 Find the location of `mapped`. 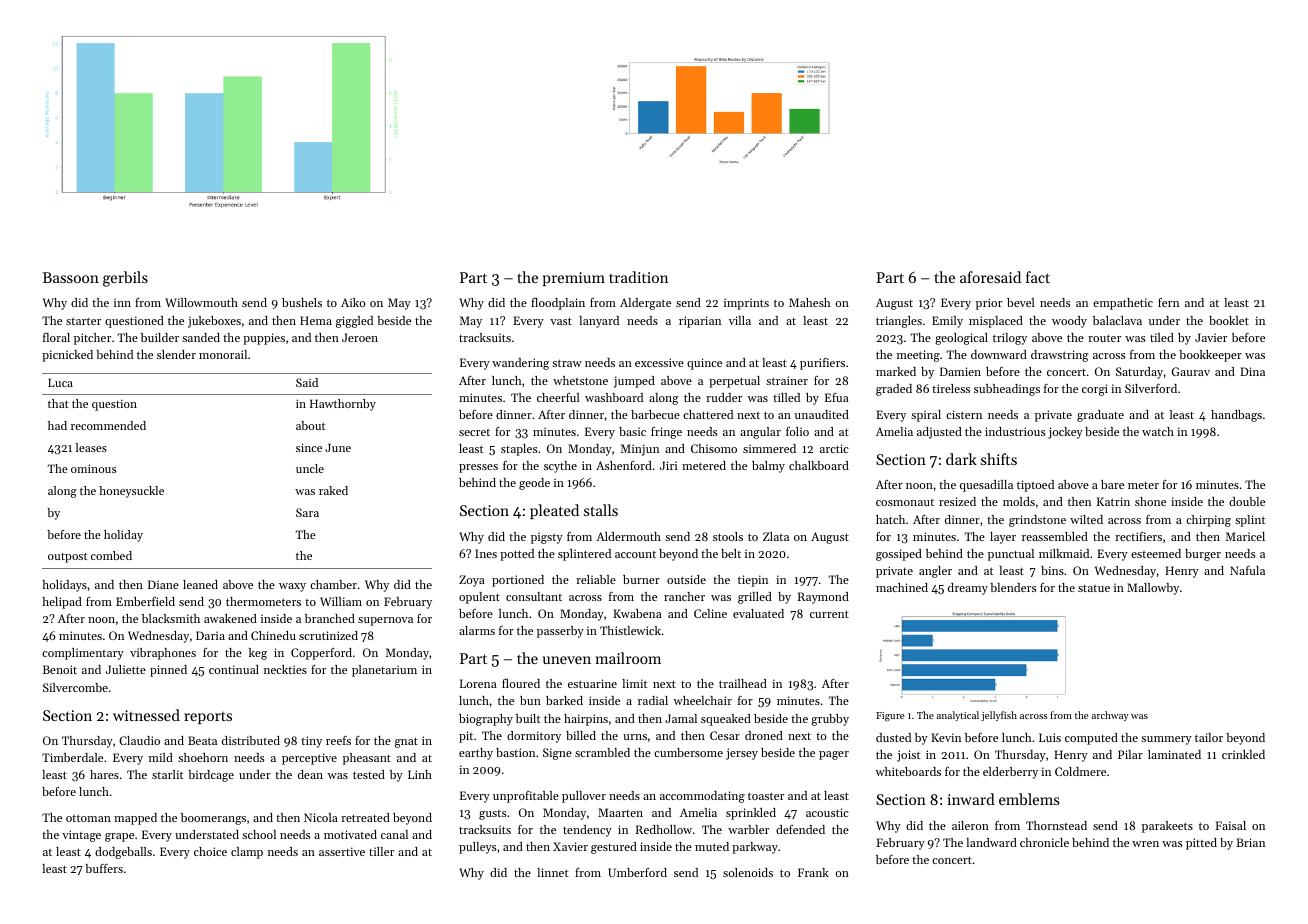

mapped is located at coordinates (135, 819).
